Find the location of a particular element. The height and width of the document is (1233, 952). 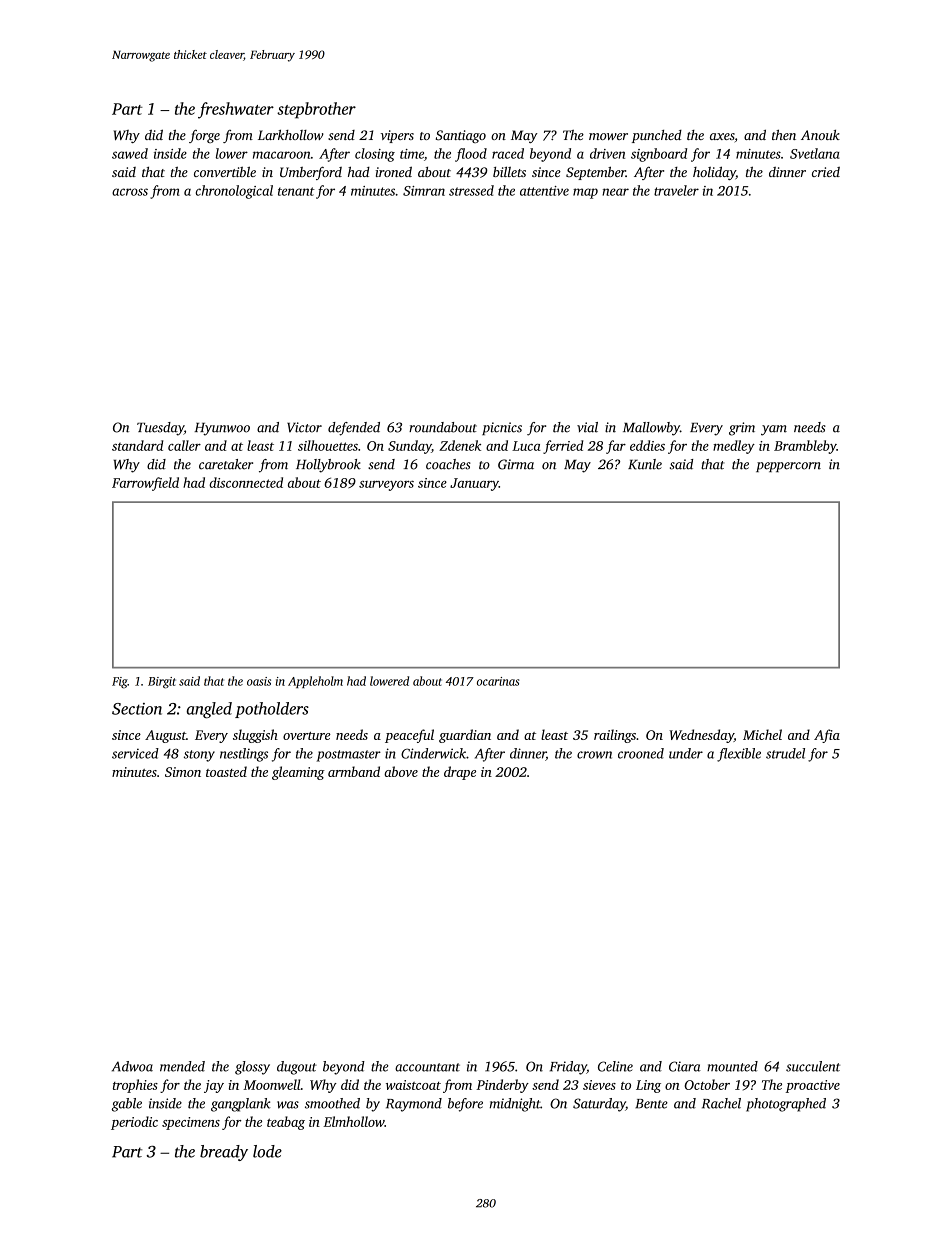

caretaker is located at coordinates (226, 464).
